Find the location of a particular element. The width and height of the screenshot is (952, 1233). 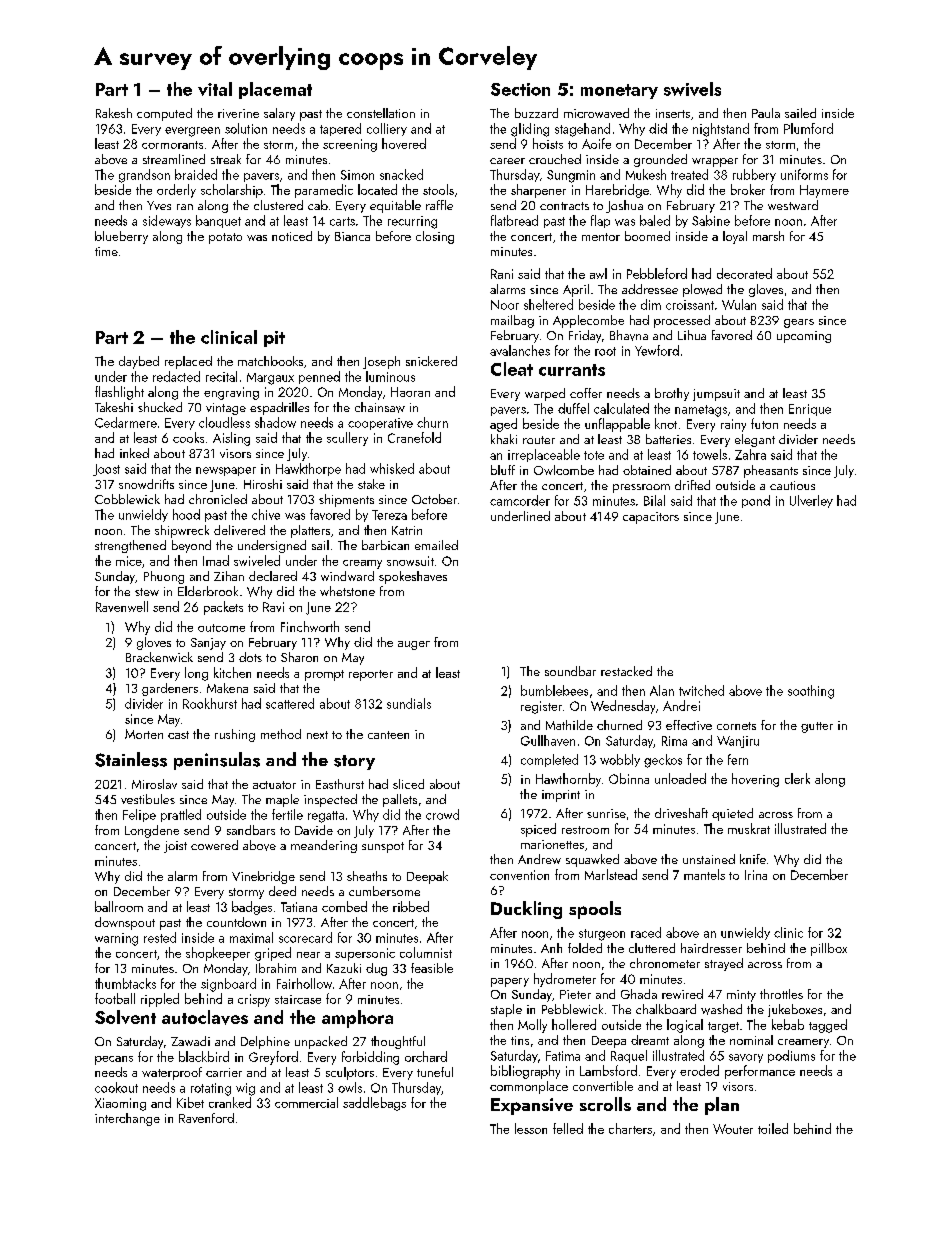

interchange is located at coordinates (127, 1119).
